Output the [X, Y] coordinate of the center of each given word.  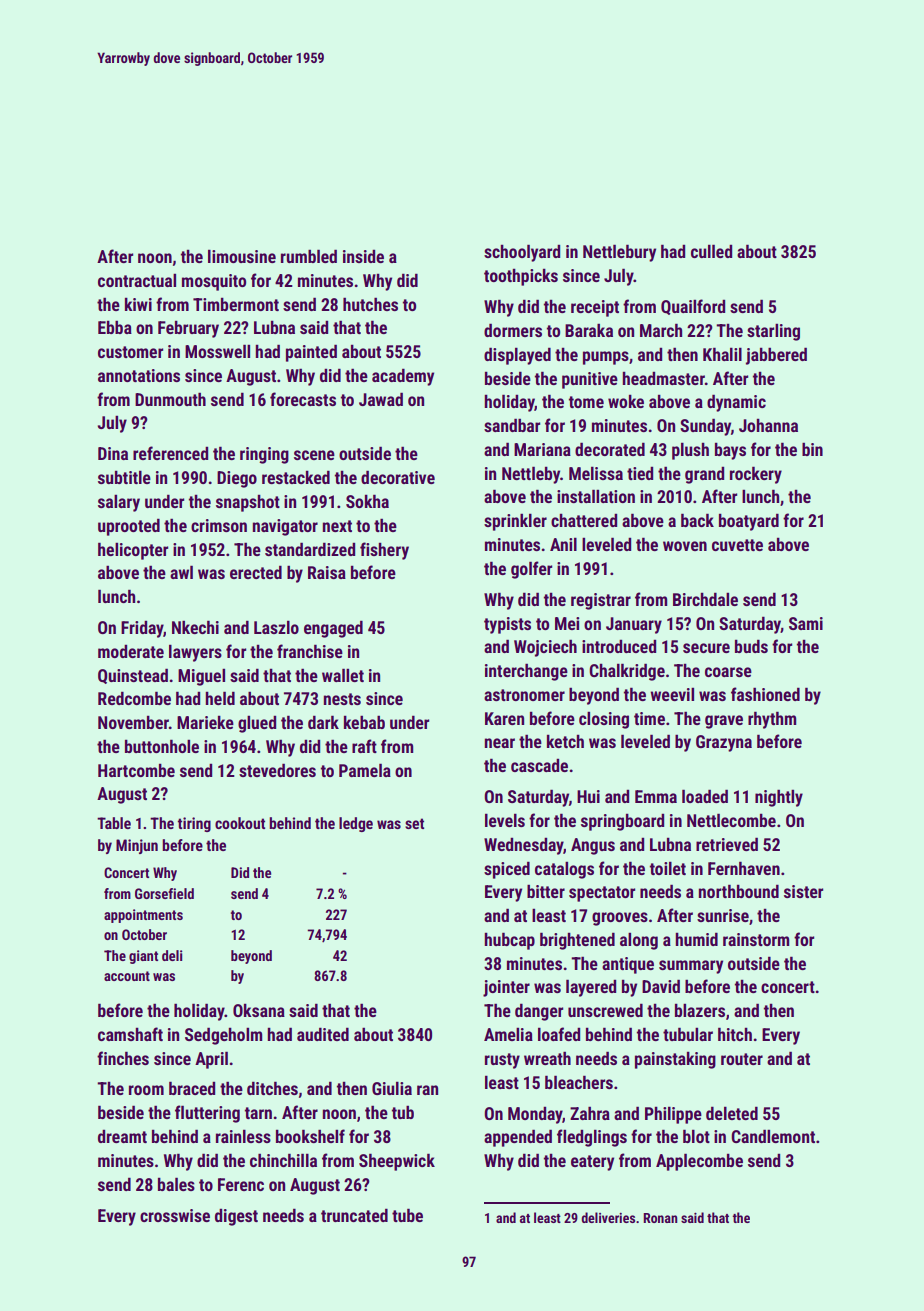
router [742, 1059]
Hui [588, 796]
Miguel [201, 677]
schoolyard [522, 253]
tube [407, 1215]
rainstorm [756, 939]
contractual [137, 280]
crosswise [175, 1215]
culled [711, 251]
